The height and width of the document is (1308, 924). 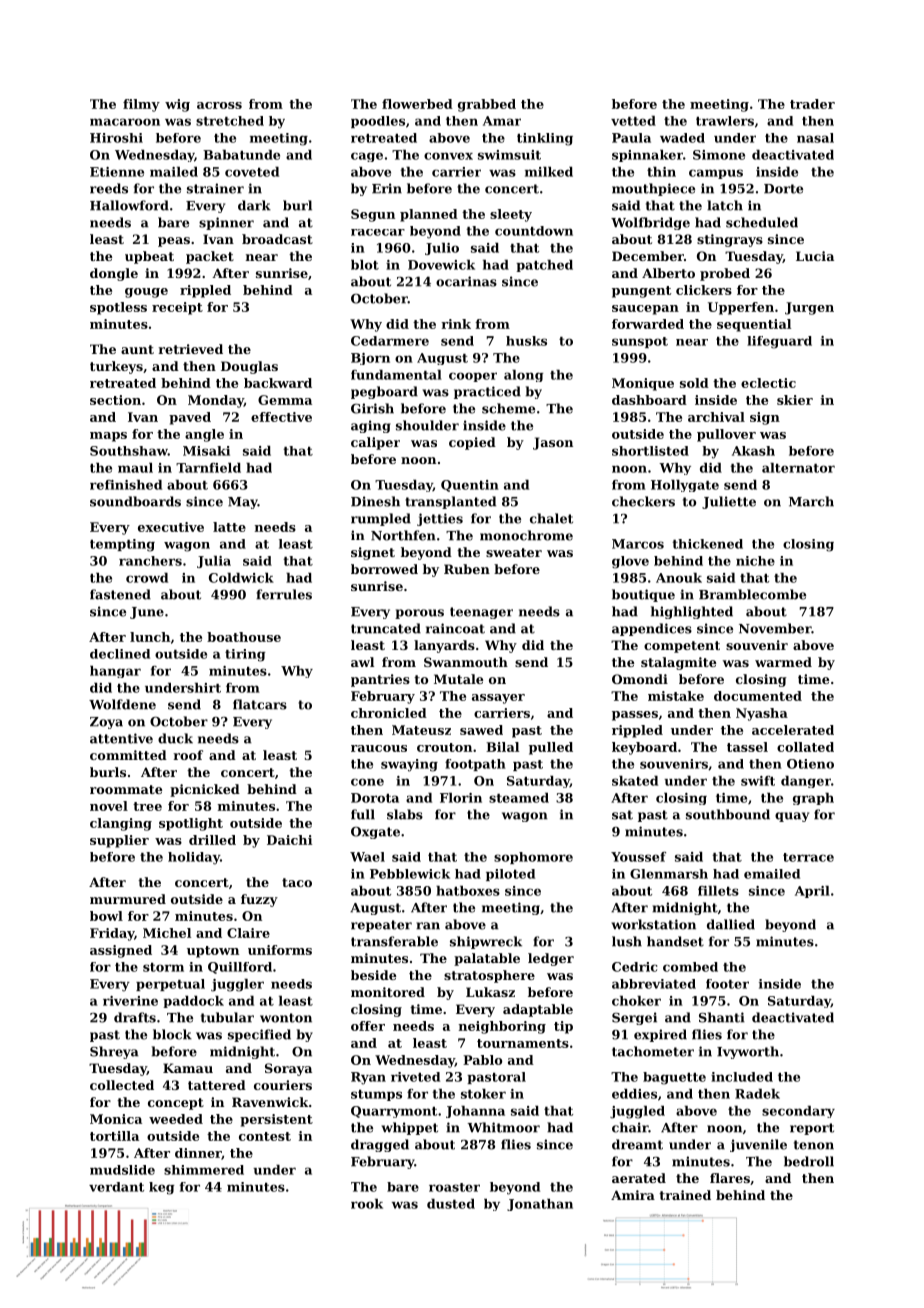 What do you see at coordinates (241, 578) in the document?
I see `Coldwick` at bounding box center [241, 578].
